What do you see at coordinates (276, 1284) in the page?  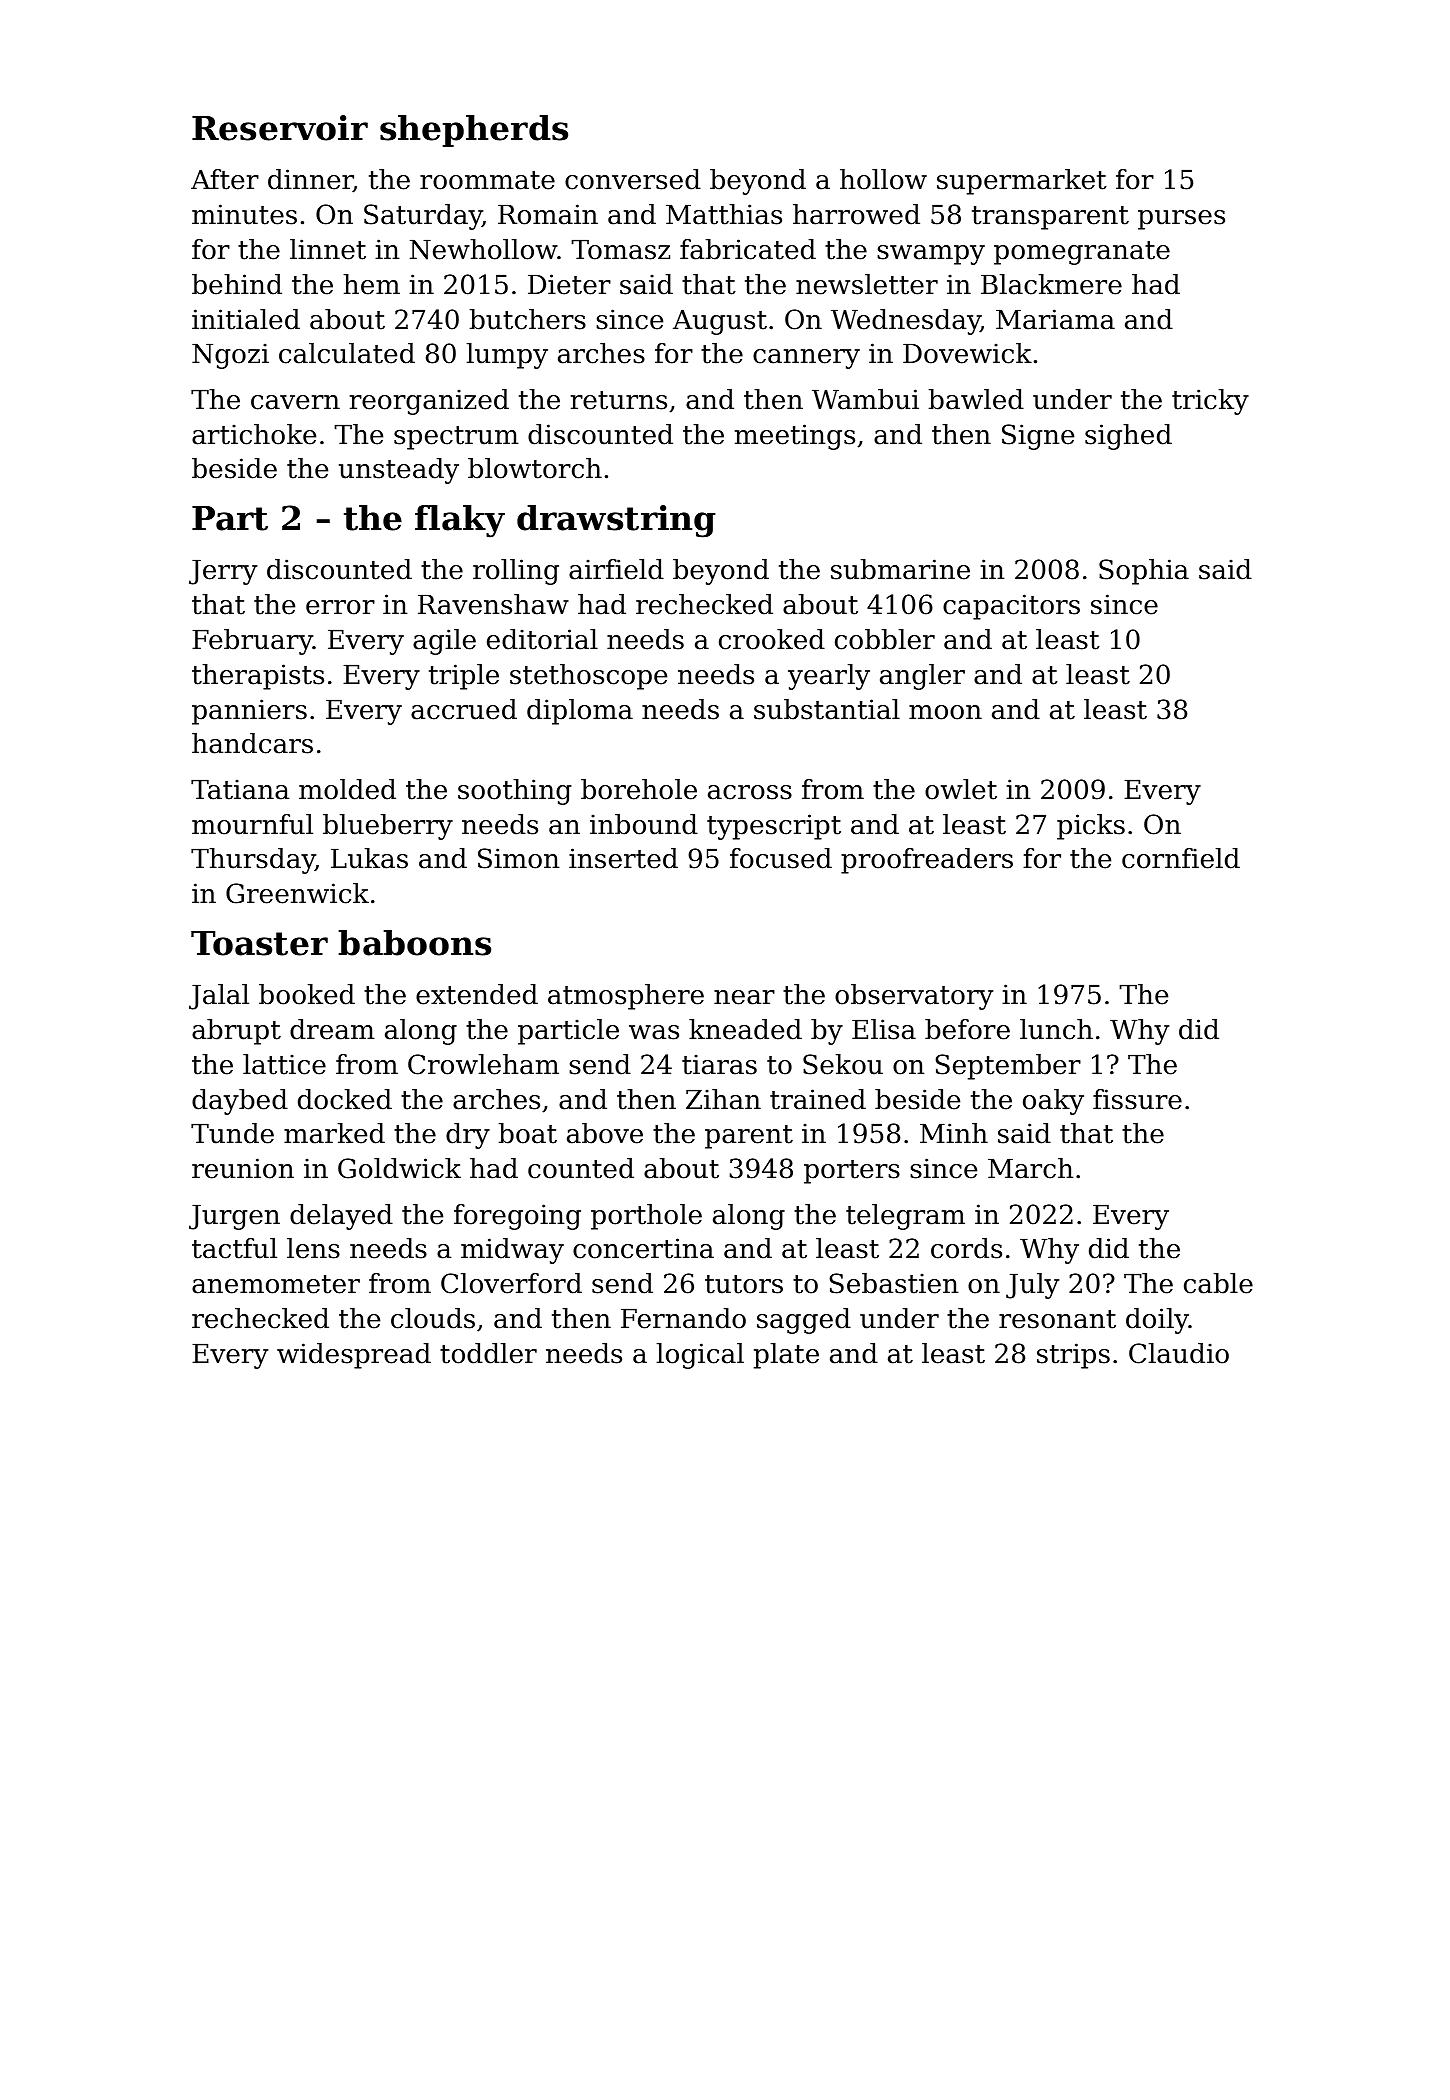 I see `anemometer` at bounding box center [276, 1284].
